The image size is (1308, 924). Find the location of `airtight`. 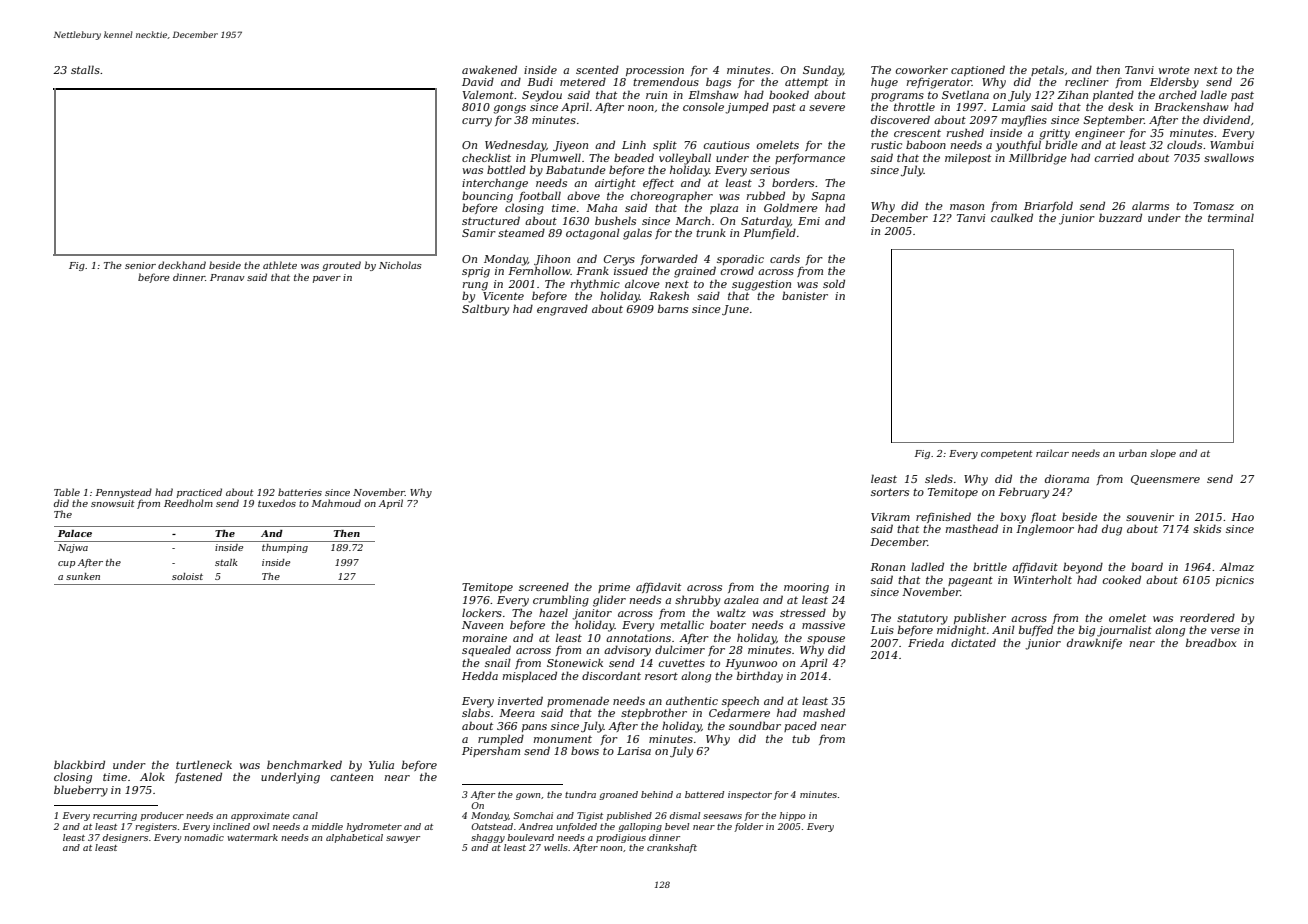

airtight is located at coordinates (615, 184).
